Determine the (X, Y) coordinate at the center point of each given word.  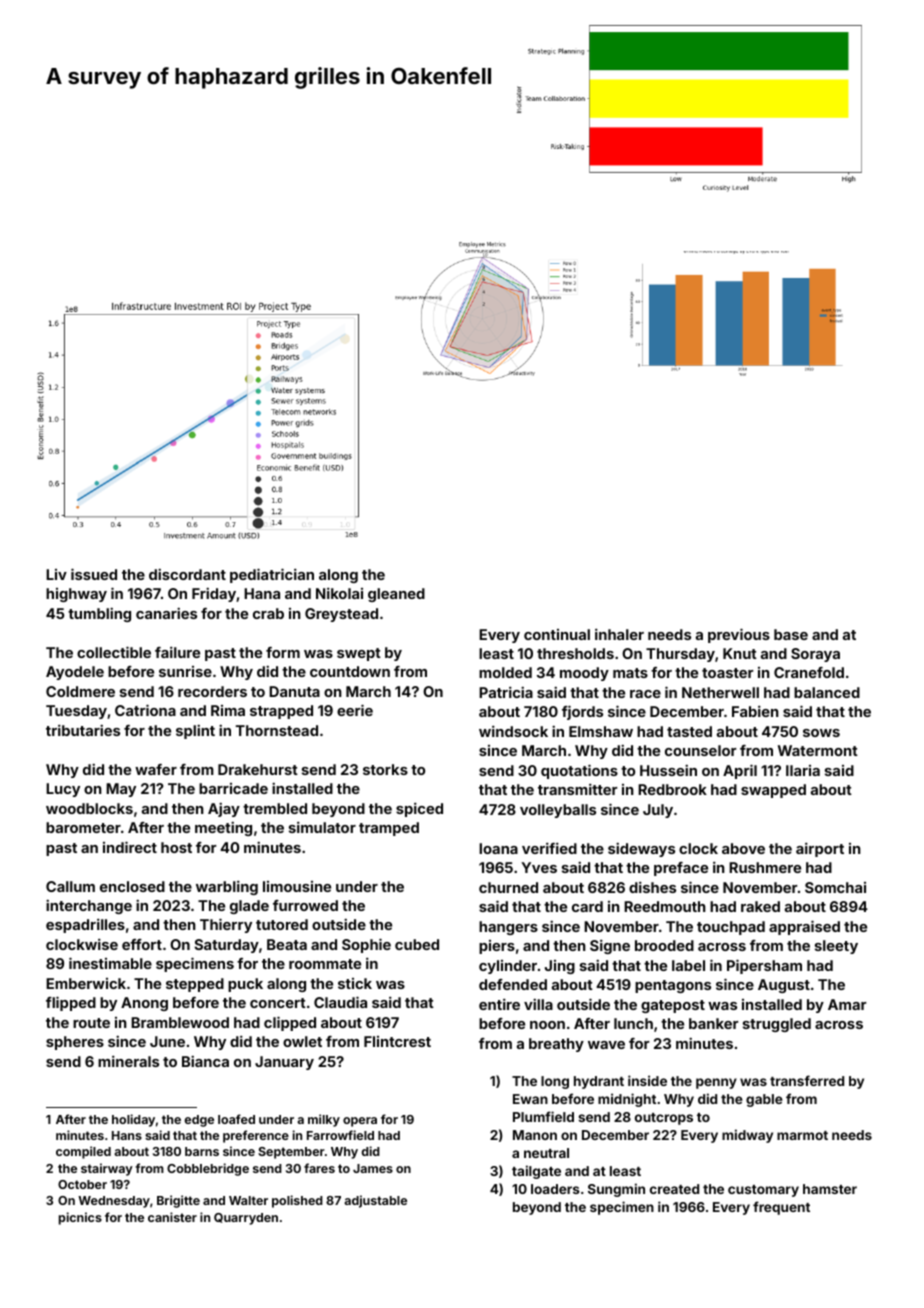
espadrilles (85, 925)
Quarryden (246, 1219)
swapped (773, 791)
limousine (297, 886)
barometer (83, 827)
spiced (419, 809)
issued (94, 574)
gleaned (396, 595)
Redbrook (672, 789)
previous (739, 635)
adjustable (375, 1201)
